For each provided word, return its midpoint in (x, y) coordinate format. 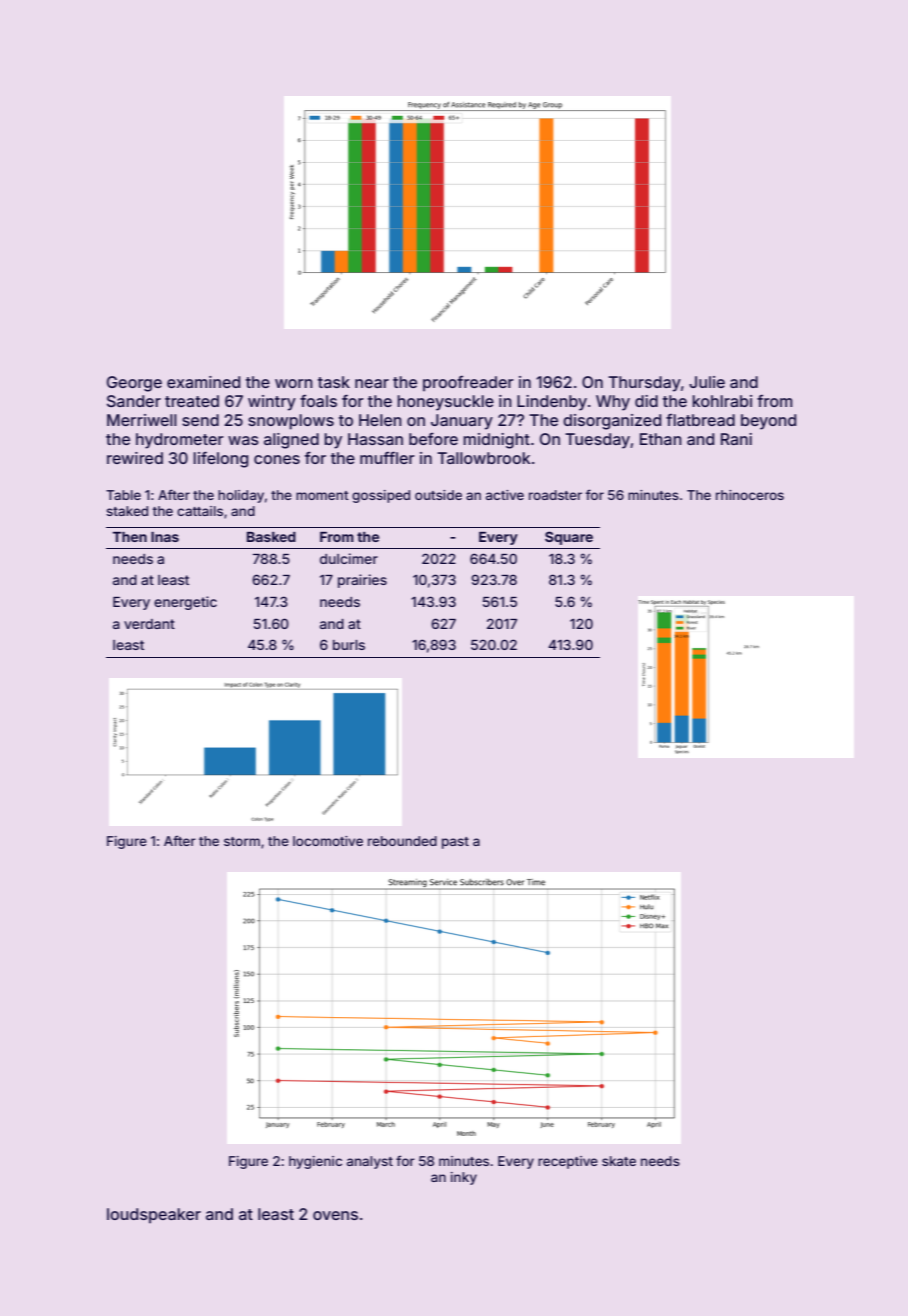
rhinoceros (750, 495)
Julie (707, 382)
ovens (335, 1215)
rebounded (402, 841)
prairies (362, 581)
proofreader (468, 384)
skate (619, 1161)
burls (349, 645)
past (455, 843)
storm (242, 841)
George (134, 384)
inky (464, 1178)
